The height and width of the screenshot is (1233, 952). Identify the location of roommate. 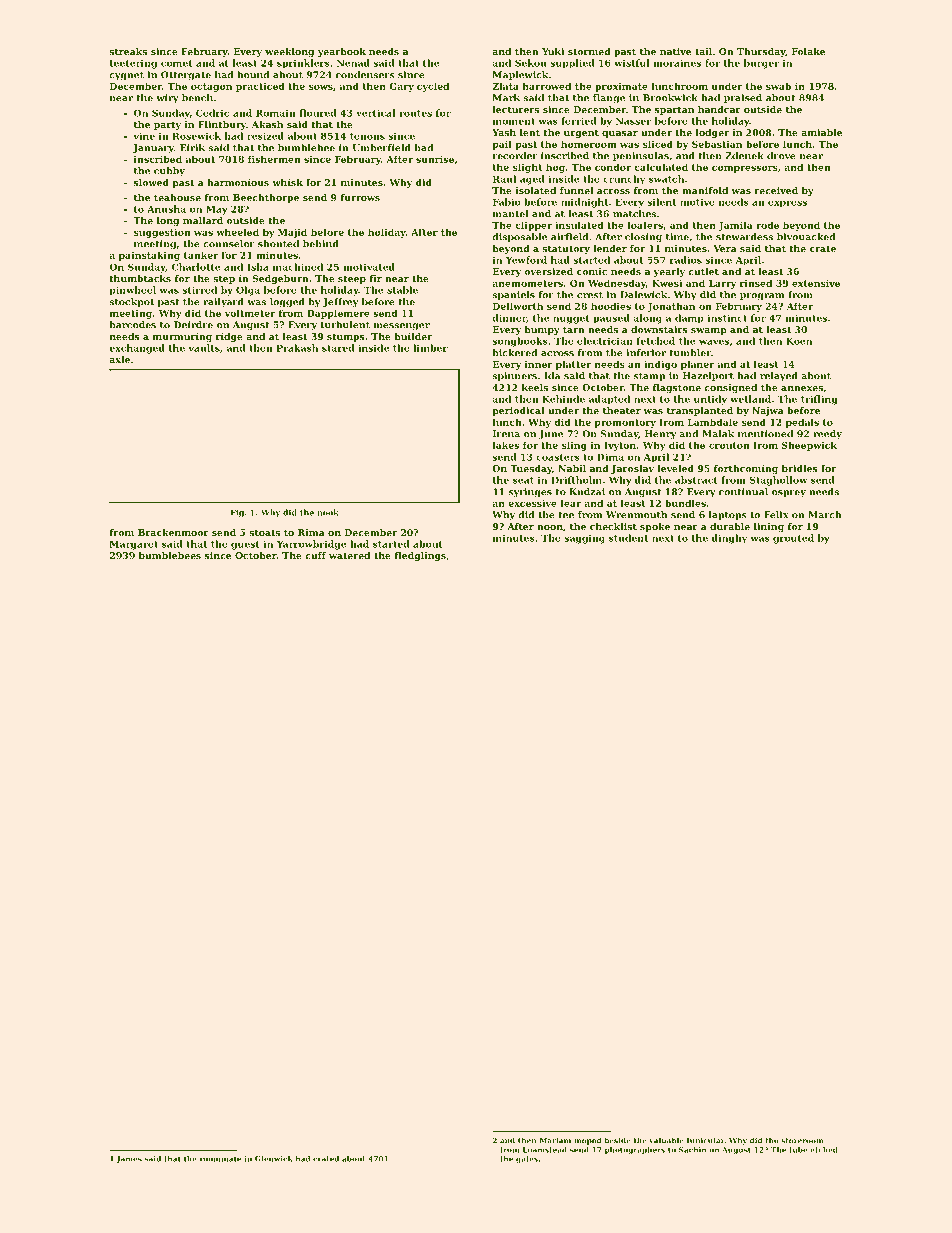
(220, 1159).
